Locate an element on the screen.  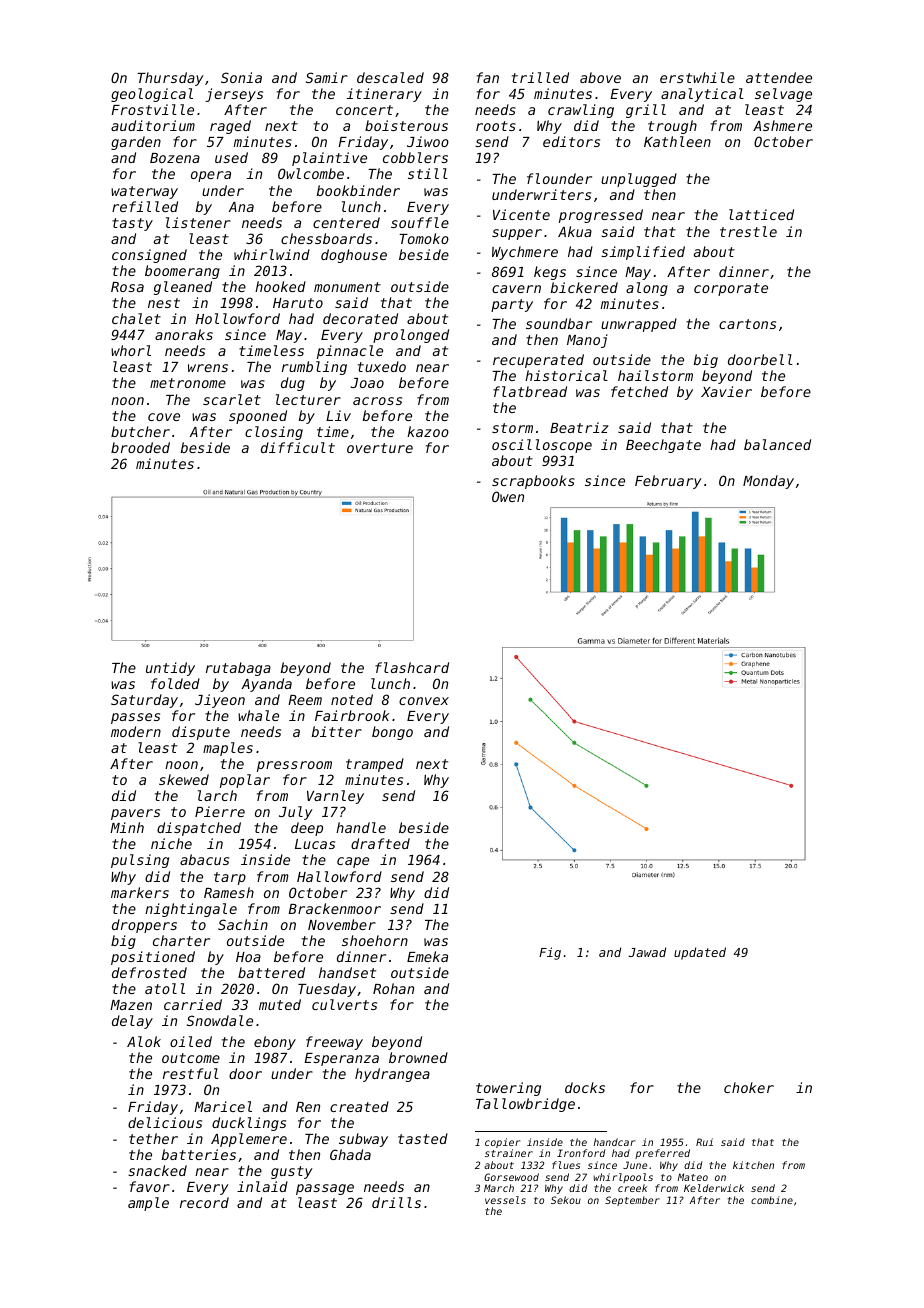
ducklings is located at coordinates (249, 1124).
